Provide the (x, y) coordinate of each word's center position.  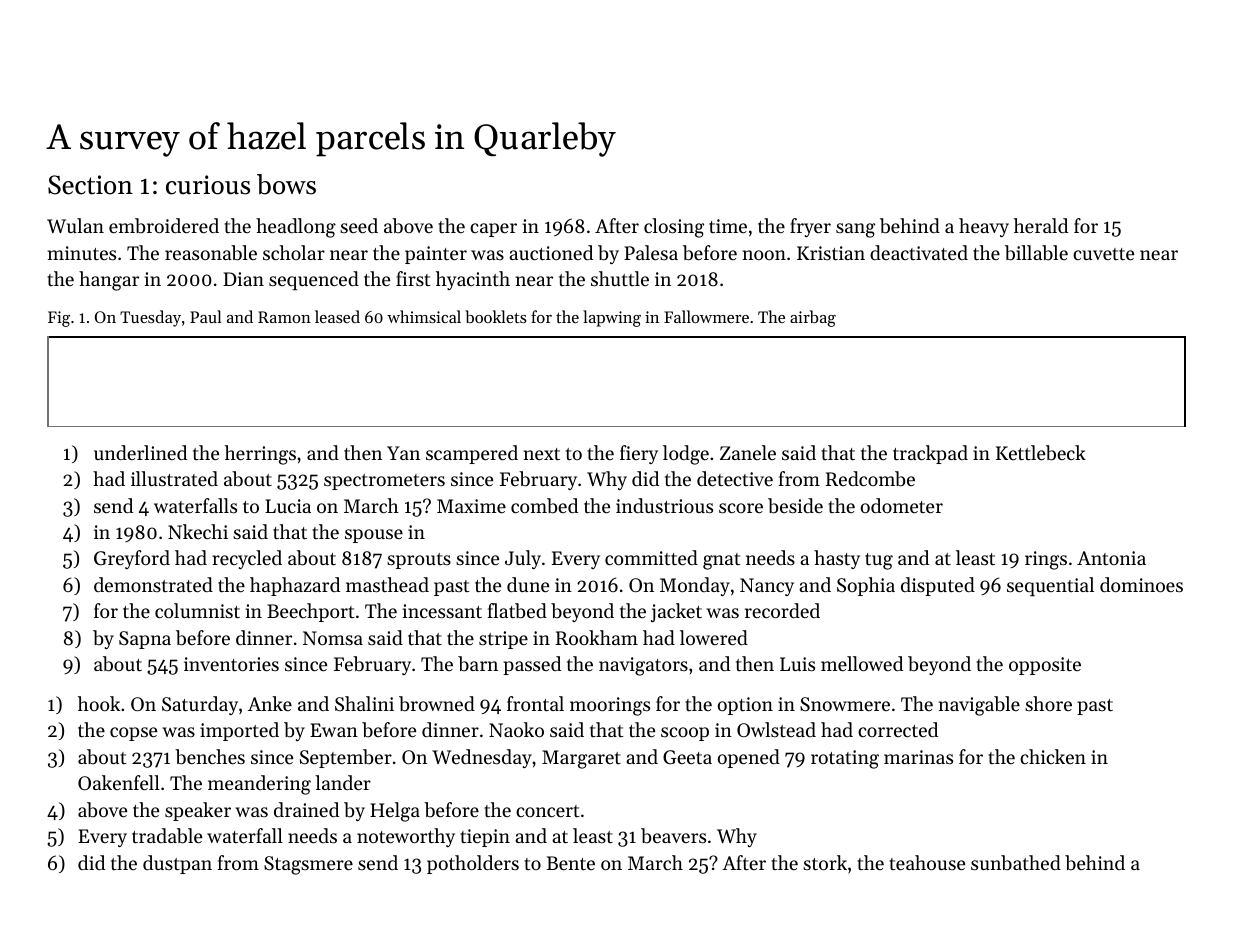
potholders (473, 864)
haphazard (295, 586)
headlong (296, 228)
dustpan (177, 864)
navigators (643, 666)
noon (764, 255)
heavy (984, 227)
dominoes (1141, 584)
